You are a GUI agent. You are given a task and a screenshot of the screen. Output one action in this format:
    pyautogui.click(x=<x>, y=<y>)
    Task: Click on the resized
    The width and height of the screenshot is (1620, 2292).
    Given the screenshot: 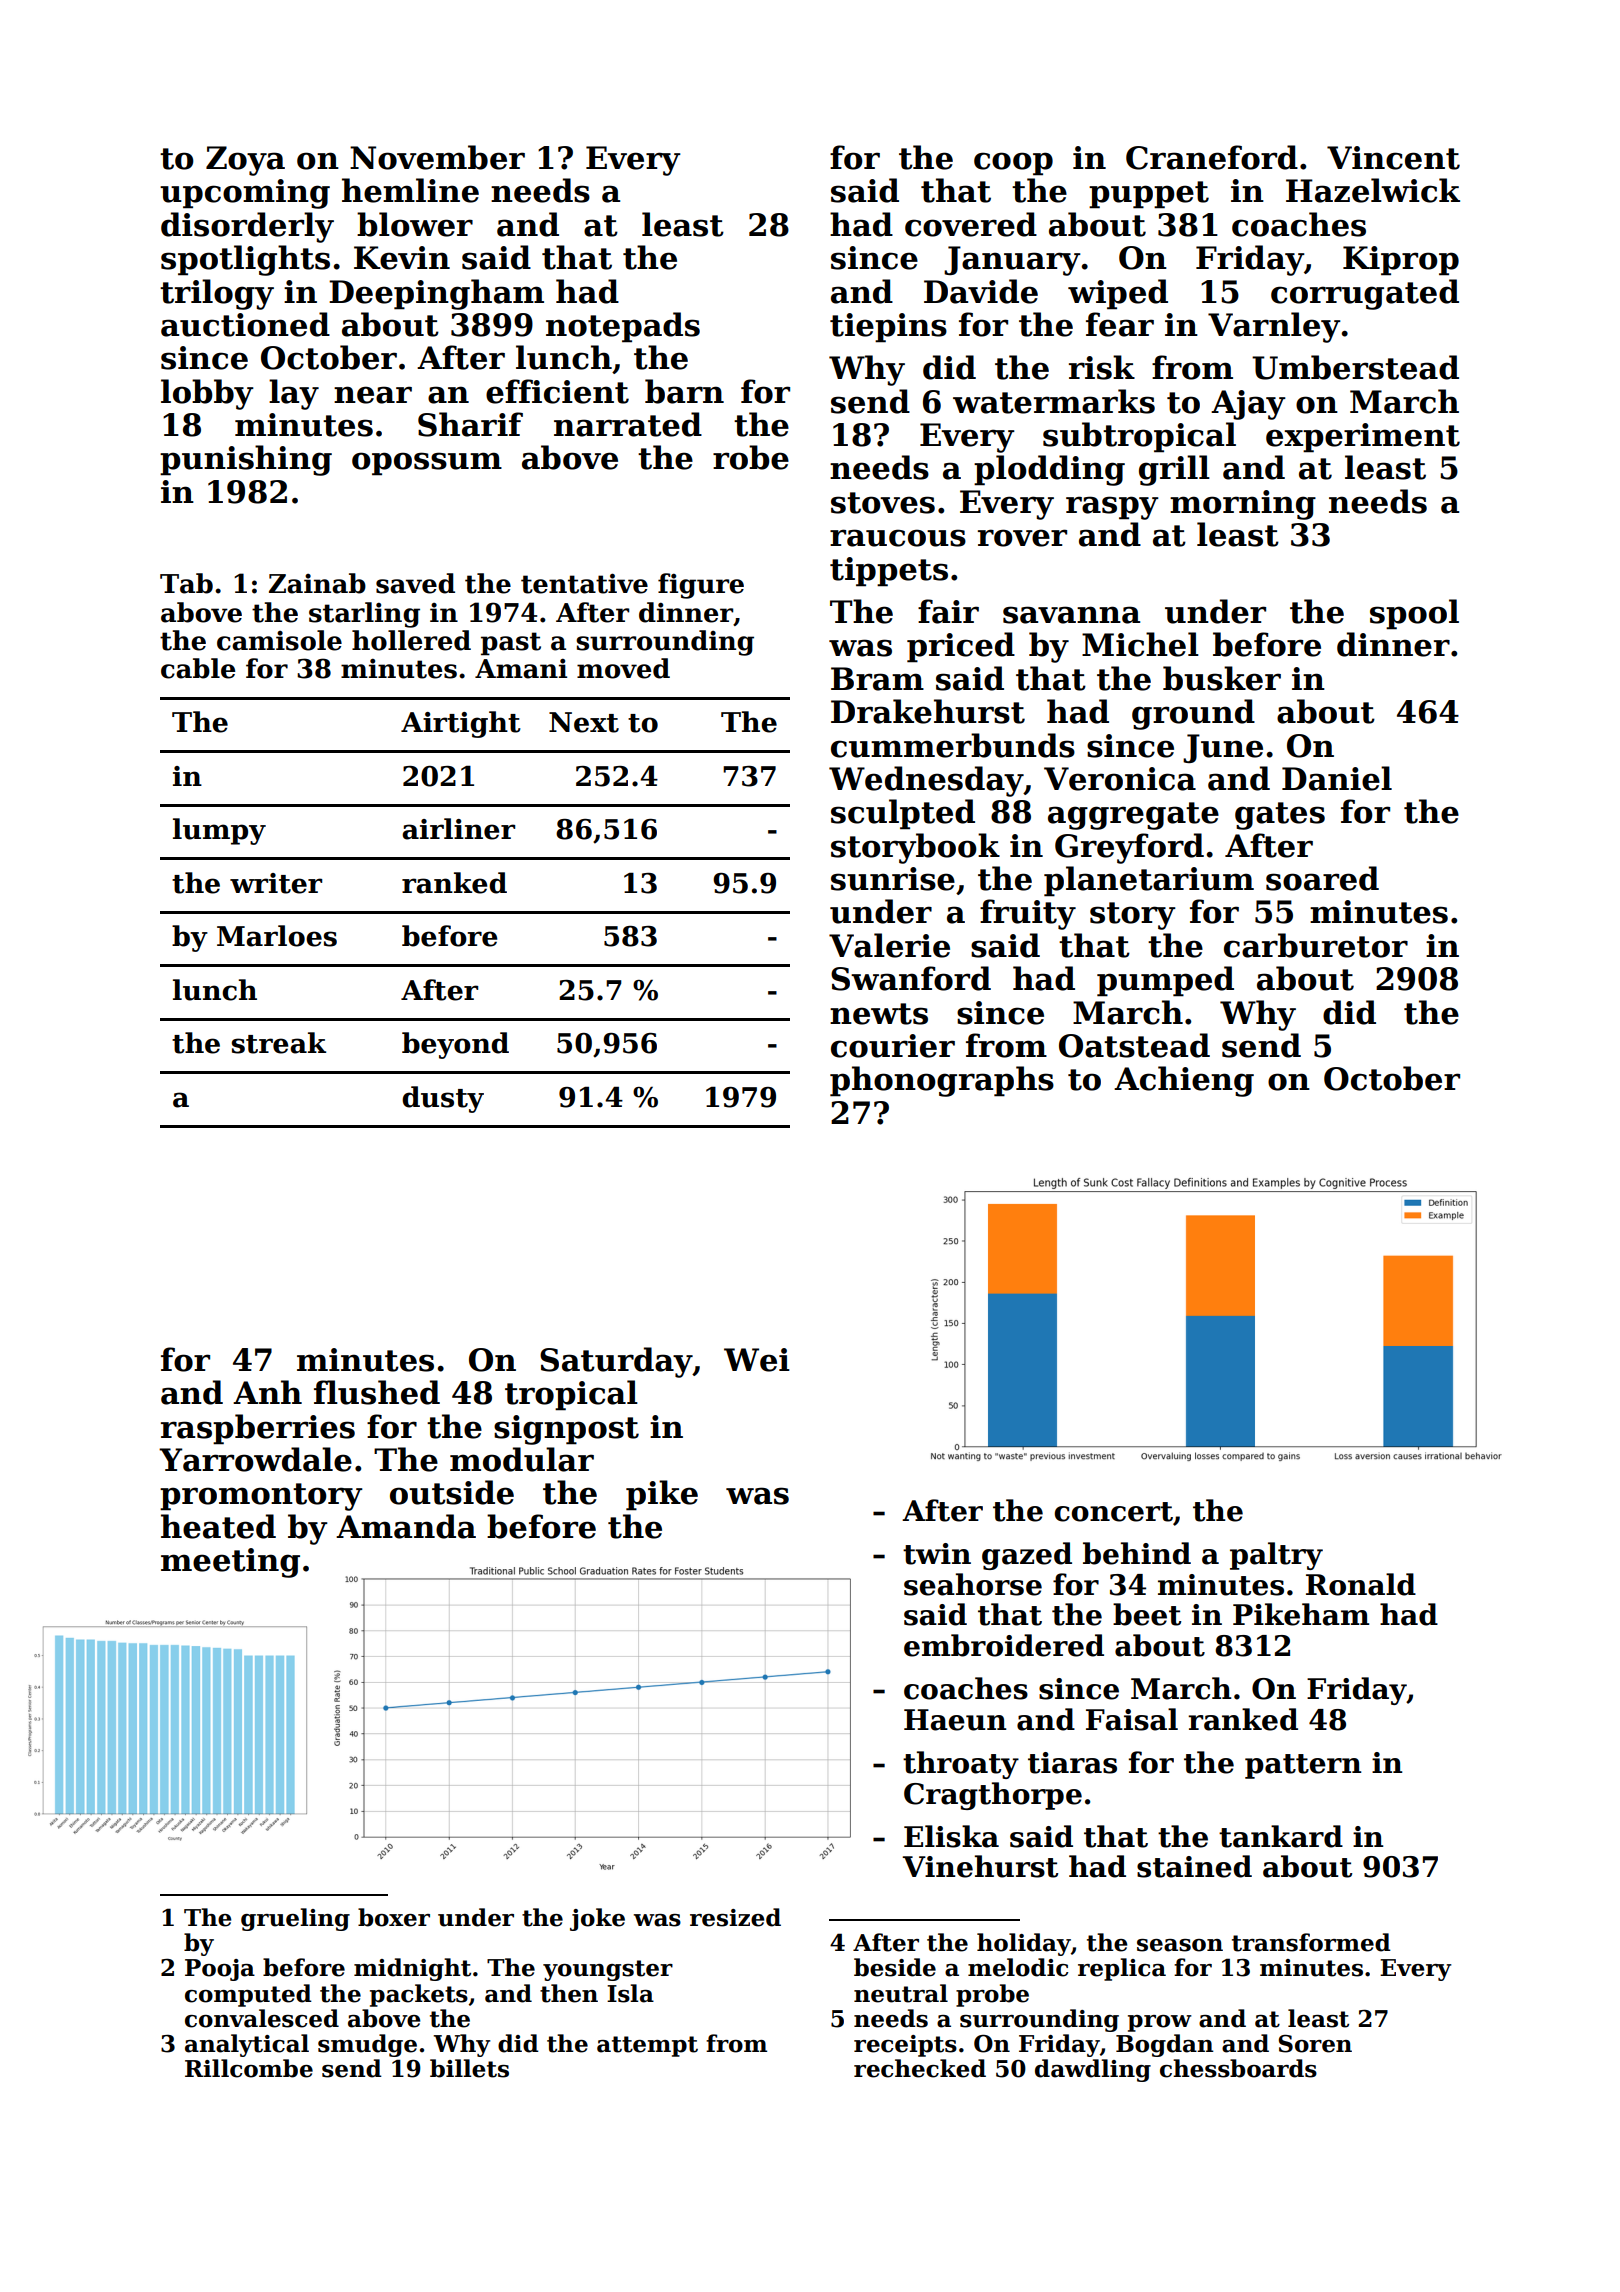 What is the action you would take?
    pyautogui.click(x=735, y=1917)
